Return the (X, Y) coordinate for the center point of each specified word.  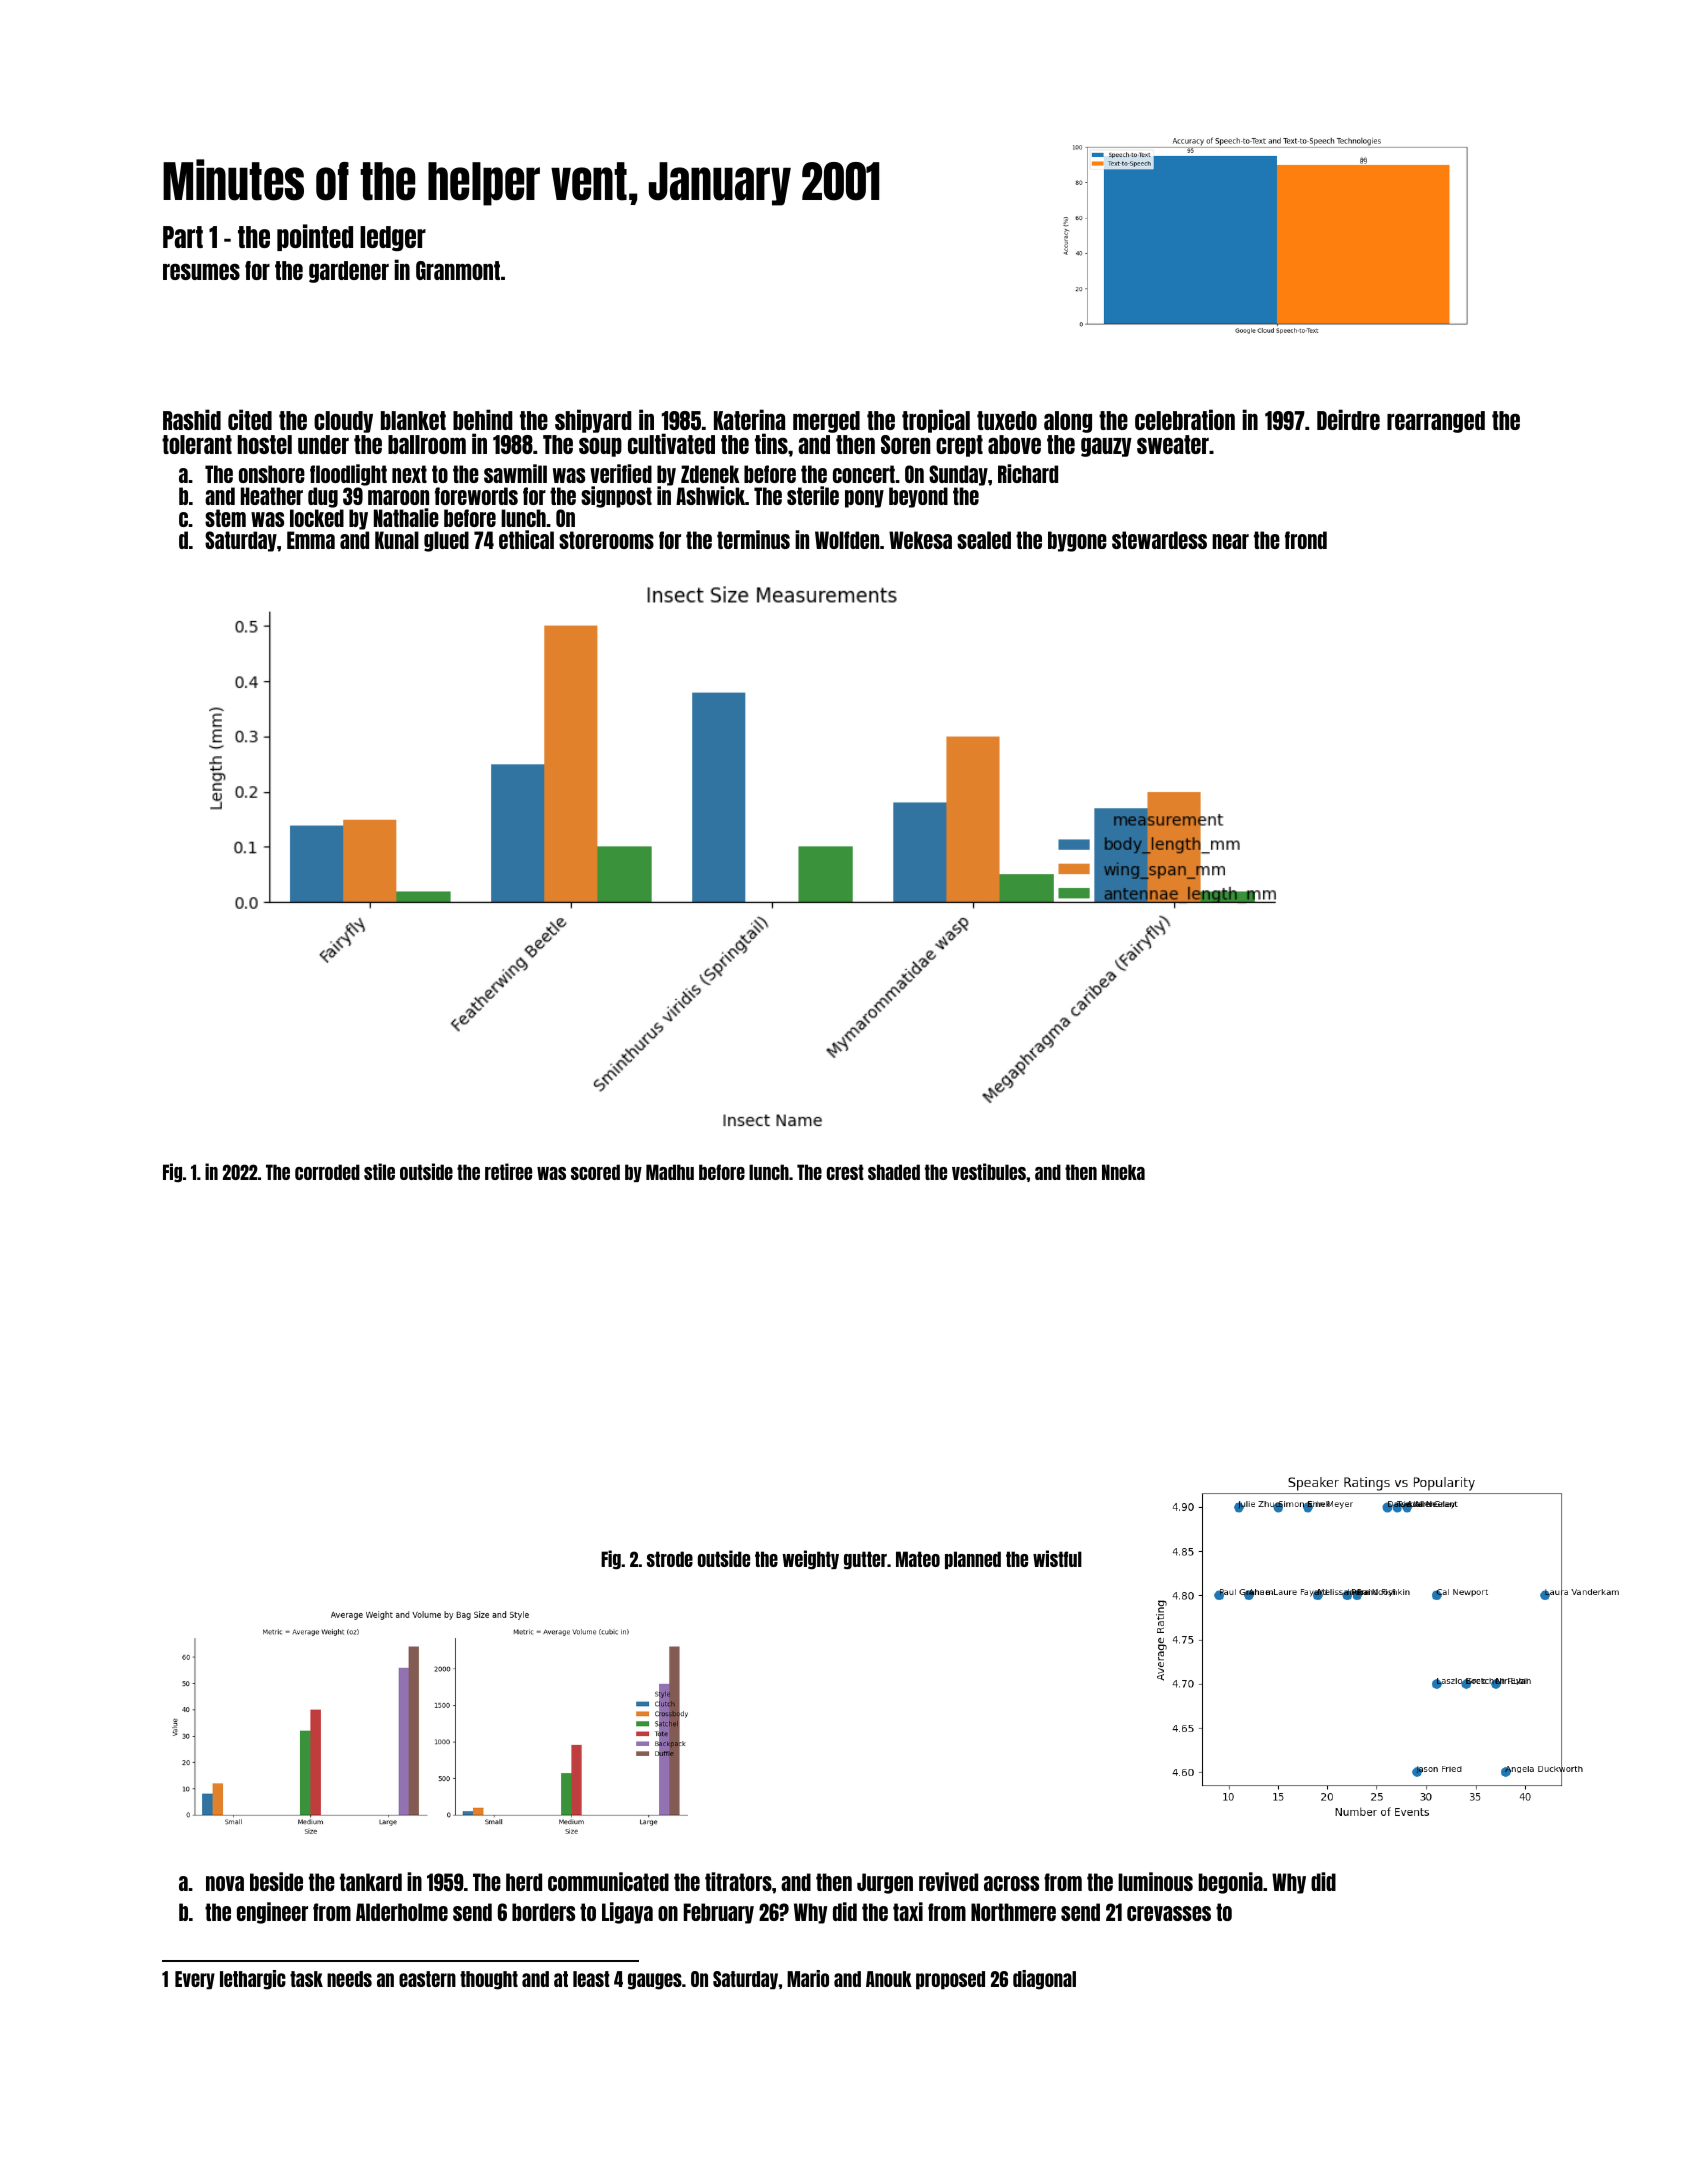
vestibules (989, 1171)
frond (1306, 540)
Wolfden (847, 540)
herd (524, 1882)
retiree (508, 1171)
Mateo (918, 1559)
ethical (526, 539)
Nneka (1123, 1172)
